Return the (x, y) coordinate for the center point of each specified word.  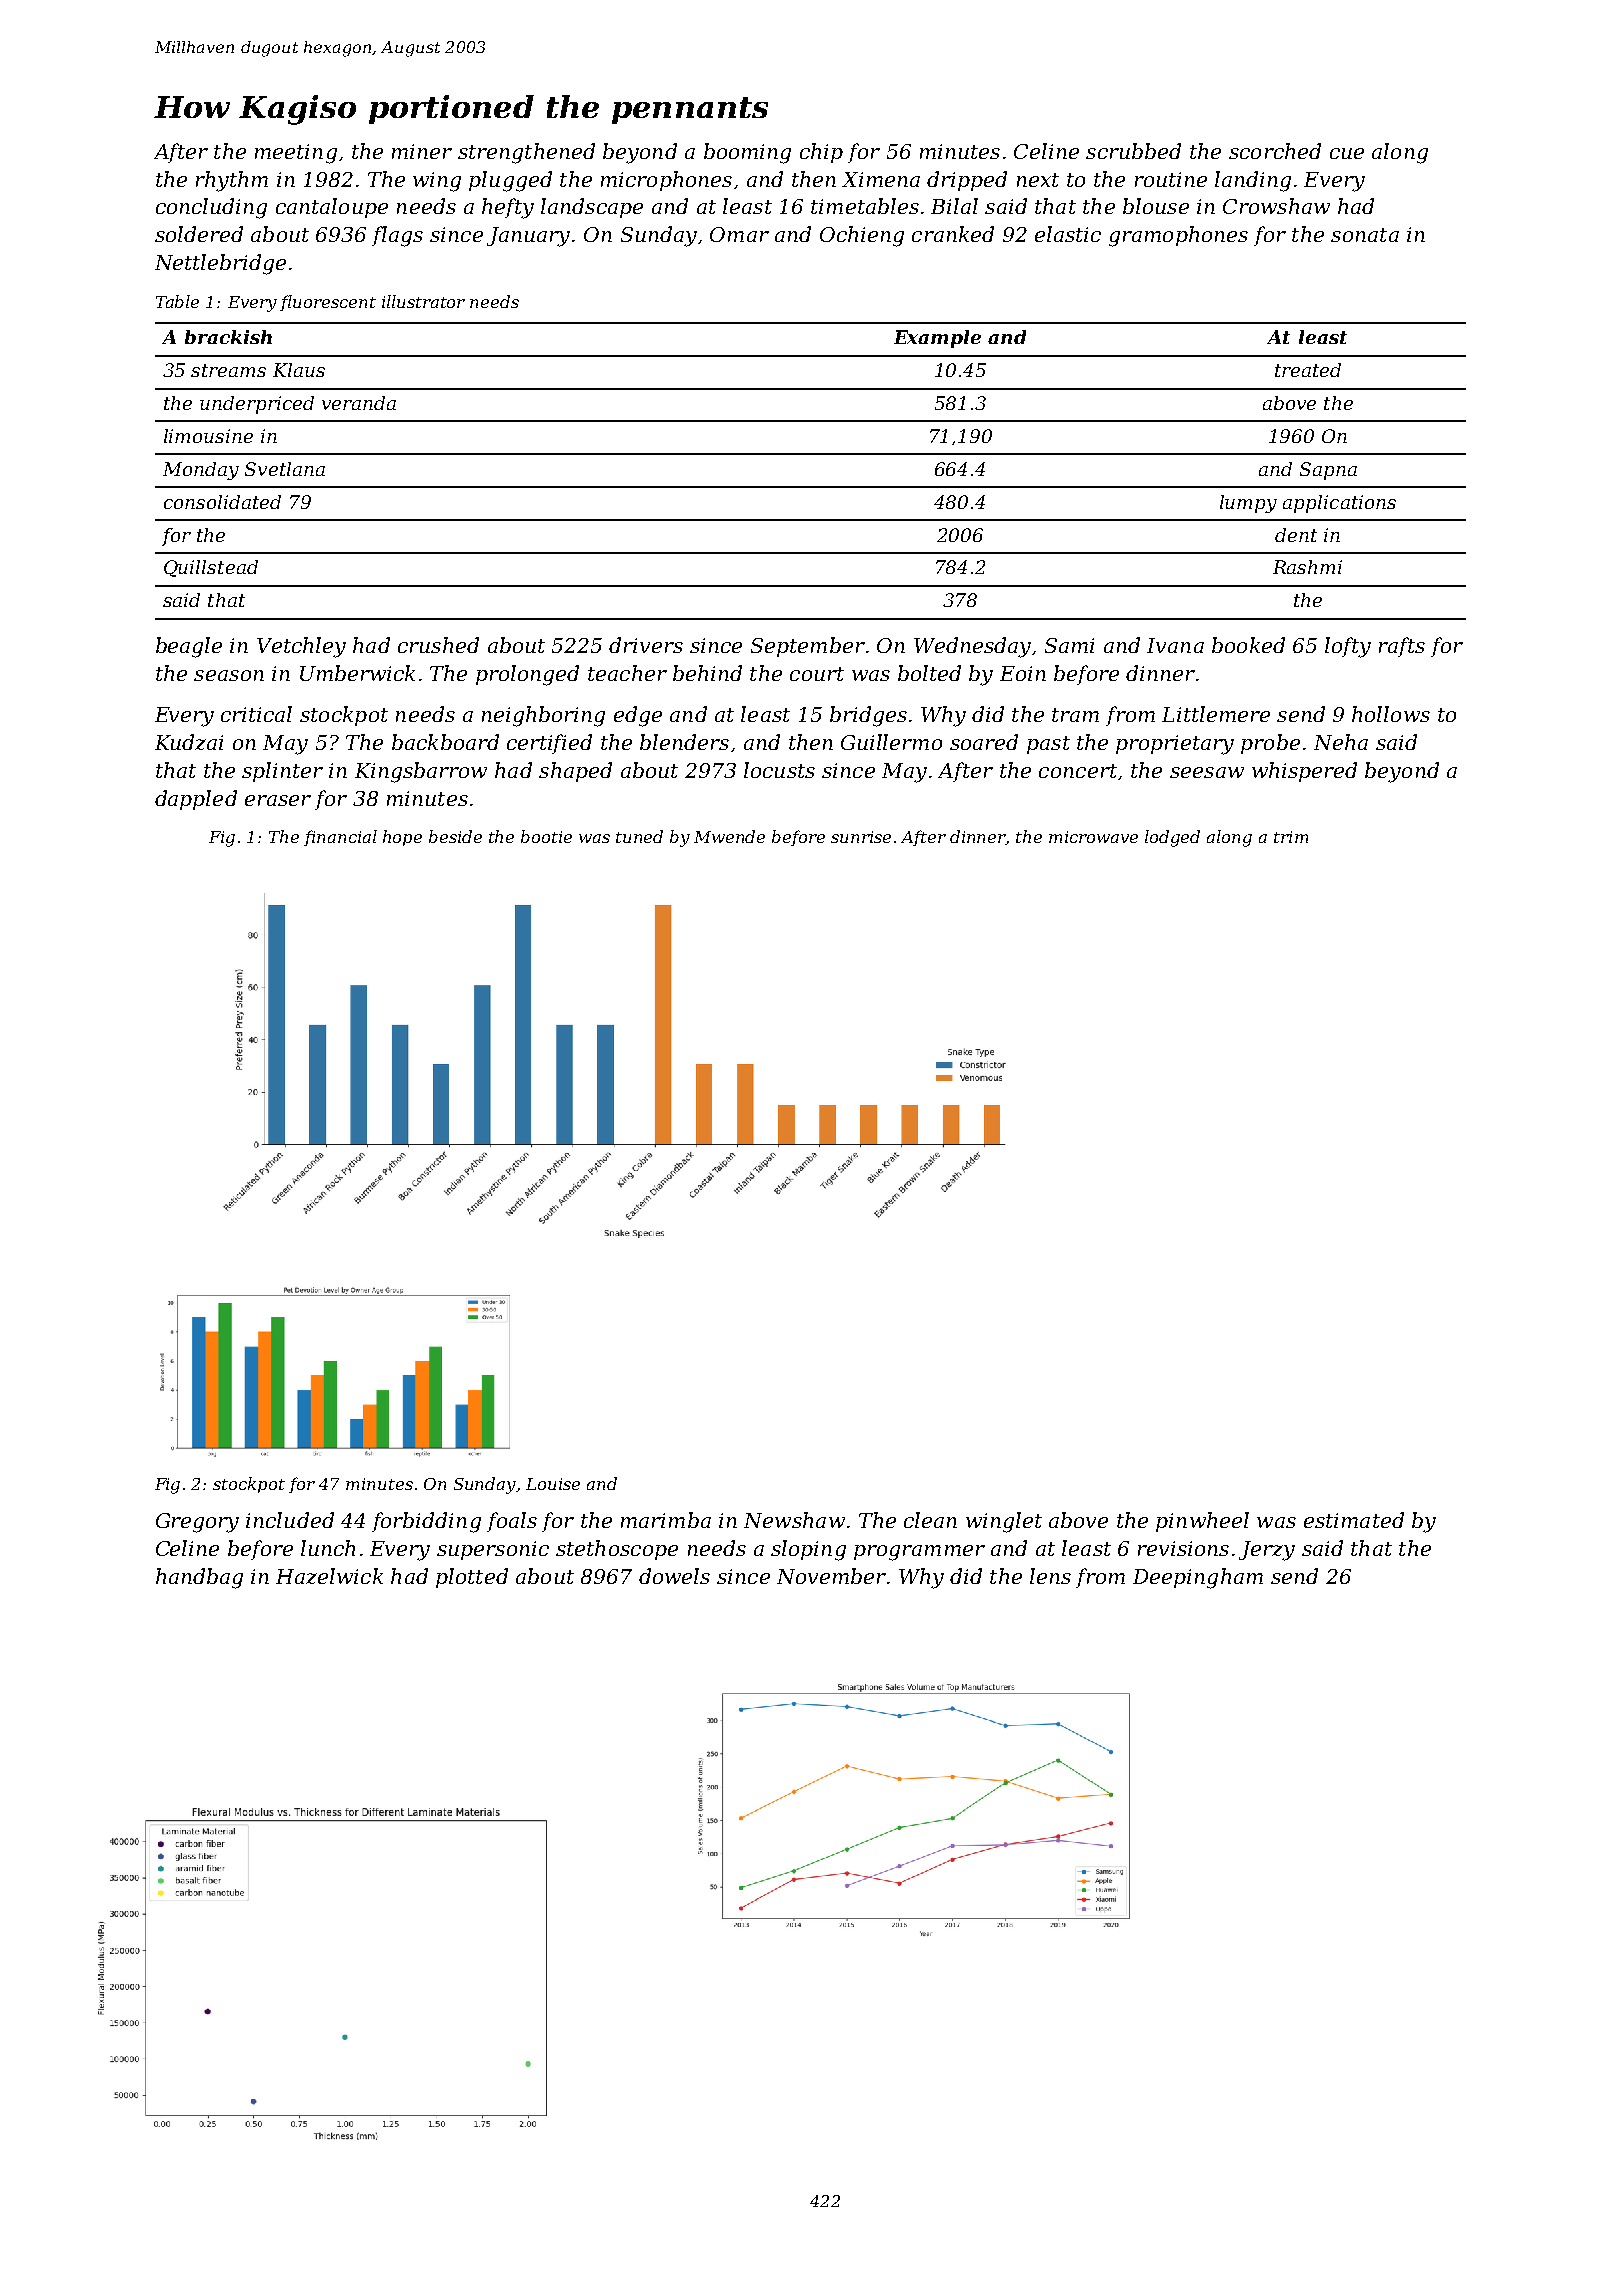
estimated (1354, 1520)
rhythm (232, 181)
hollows (1391, 714)
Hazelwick (329, 1576)
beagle (189, 647)
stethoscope (617, 1550)
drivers (646, 645)
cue (1347, 153)
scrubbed (1133, 151)
